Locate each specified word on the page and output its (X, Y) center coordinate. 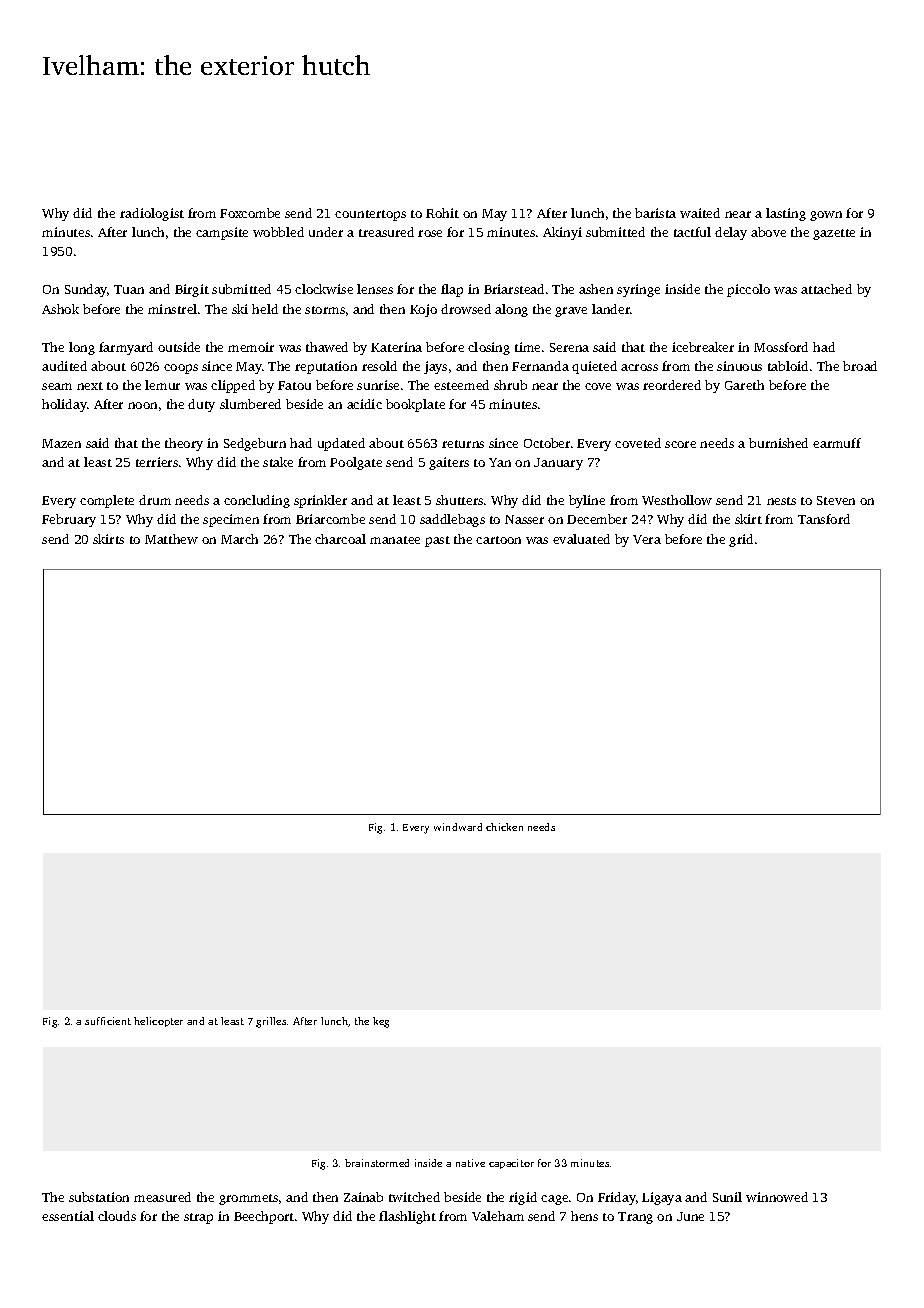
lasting (786, 214)
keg (381, 1022)
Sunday (86, 290)
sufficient (108, 1021)
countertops (370, 215)
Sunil (727, 1197)
